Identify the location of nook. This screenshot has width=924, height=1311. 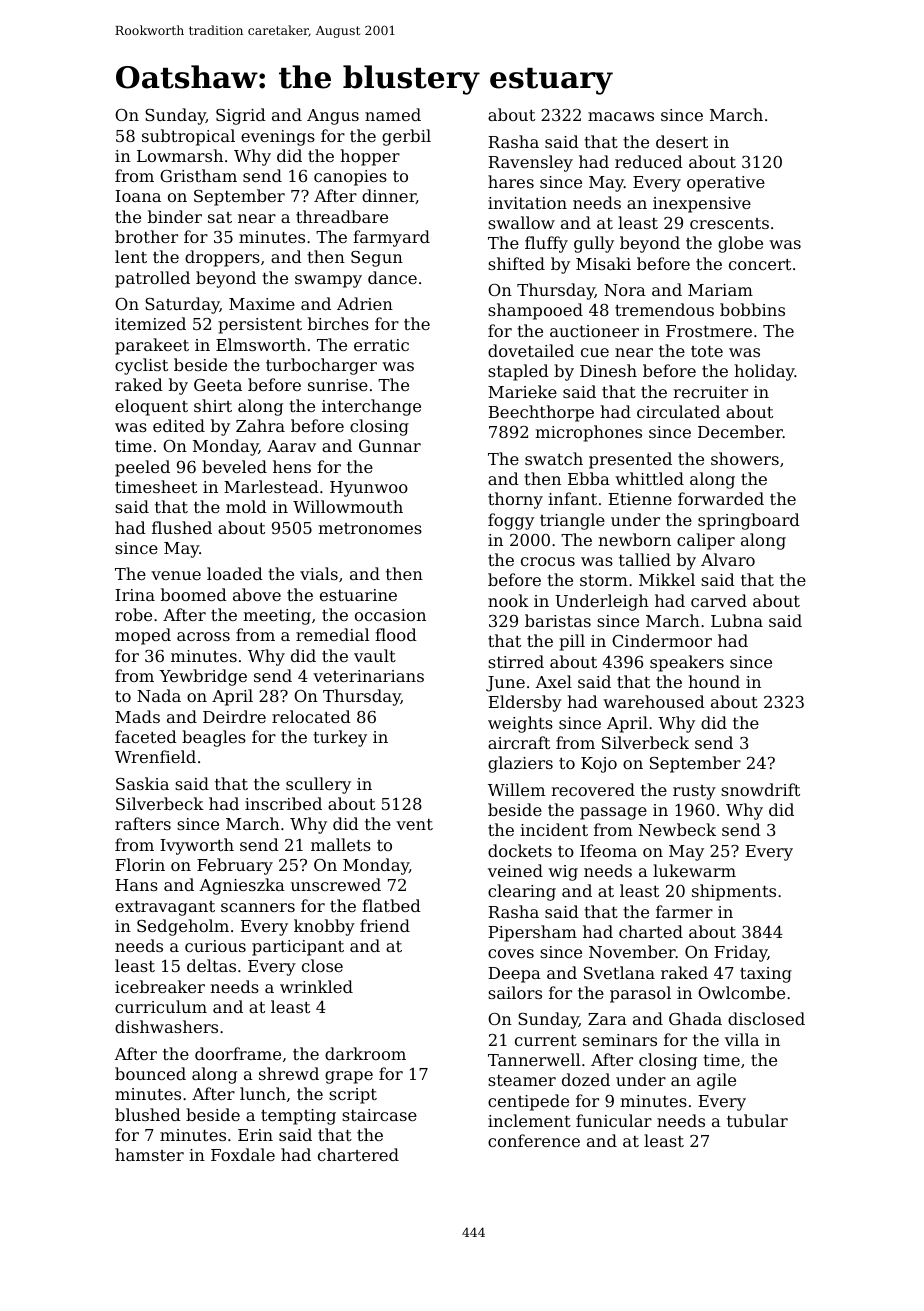
(508, 600).
